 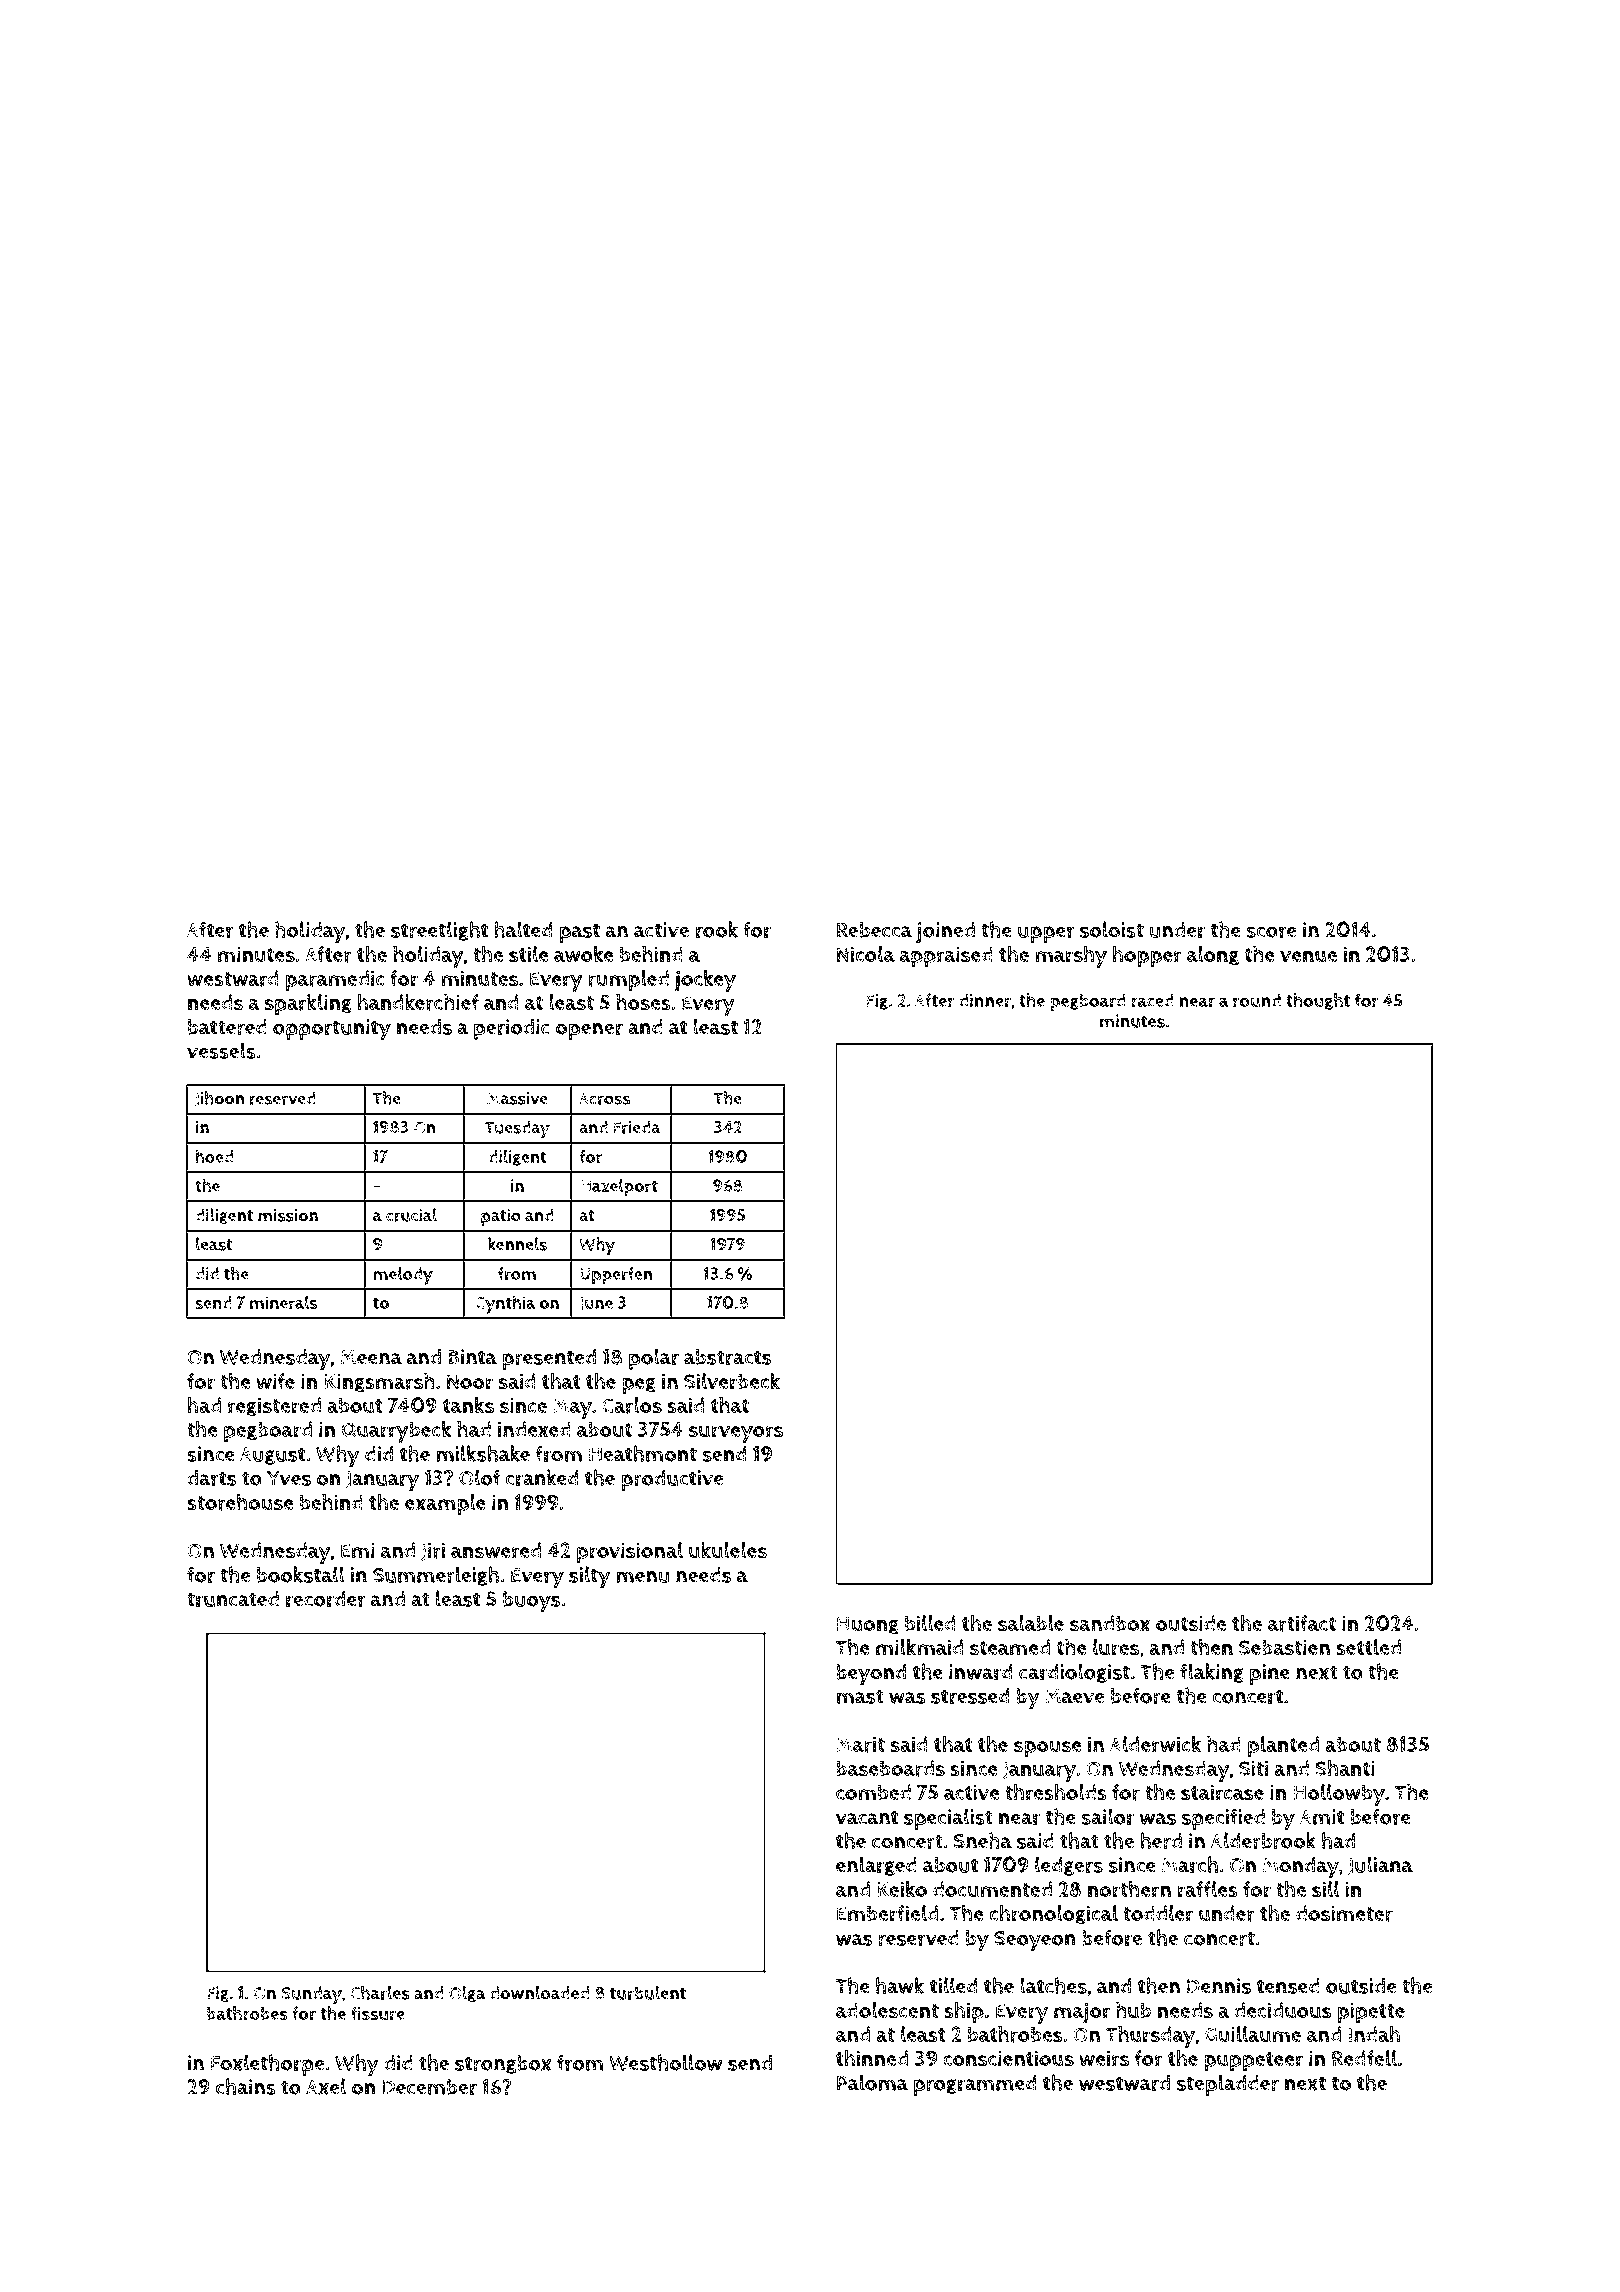 What do you see at coordinates (736, 1434) in the screenshot?
I see `surveyors` at bounding box center [736, 1434].
